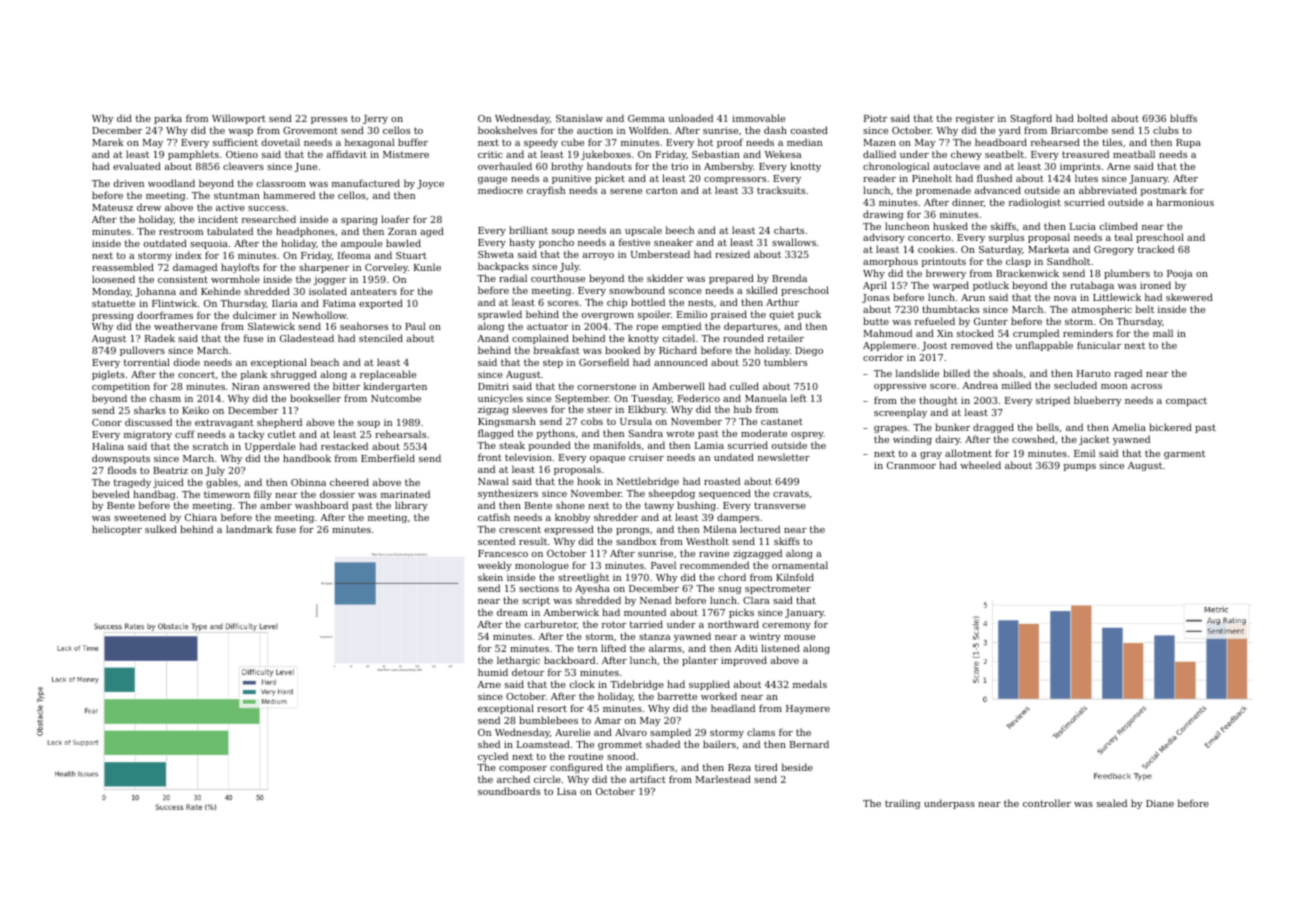 Image resolution: width=1308 pixels, height=924 pixels. What do you see at coordinates (810, 684) in the screenshot?
I see `medals` at bounding box center [810, 684].
